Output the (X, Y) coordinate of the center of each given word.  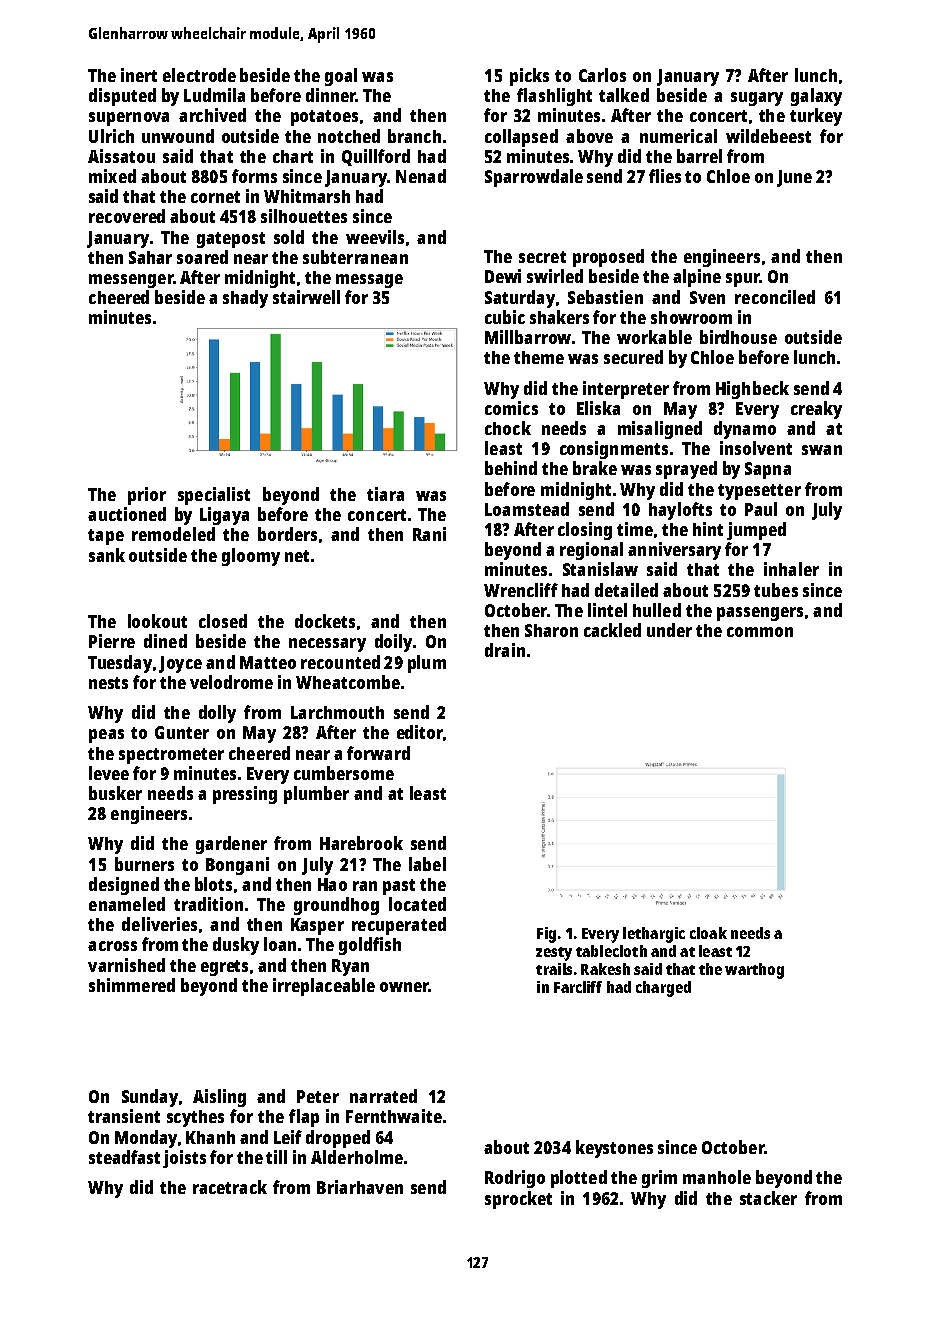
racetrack (230, 1187)
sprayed (686, 470)
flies (665, 176)
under (669, 630)
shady (245, 299)
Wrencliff (521, 590)
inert (139, 75)
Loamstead (527, 509)
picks (529, 77)
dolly (217, 714)
